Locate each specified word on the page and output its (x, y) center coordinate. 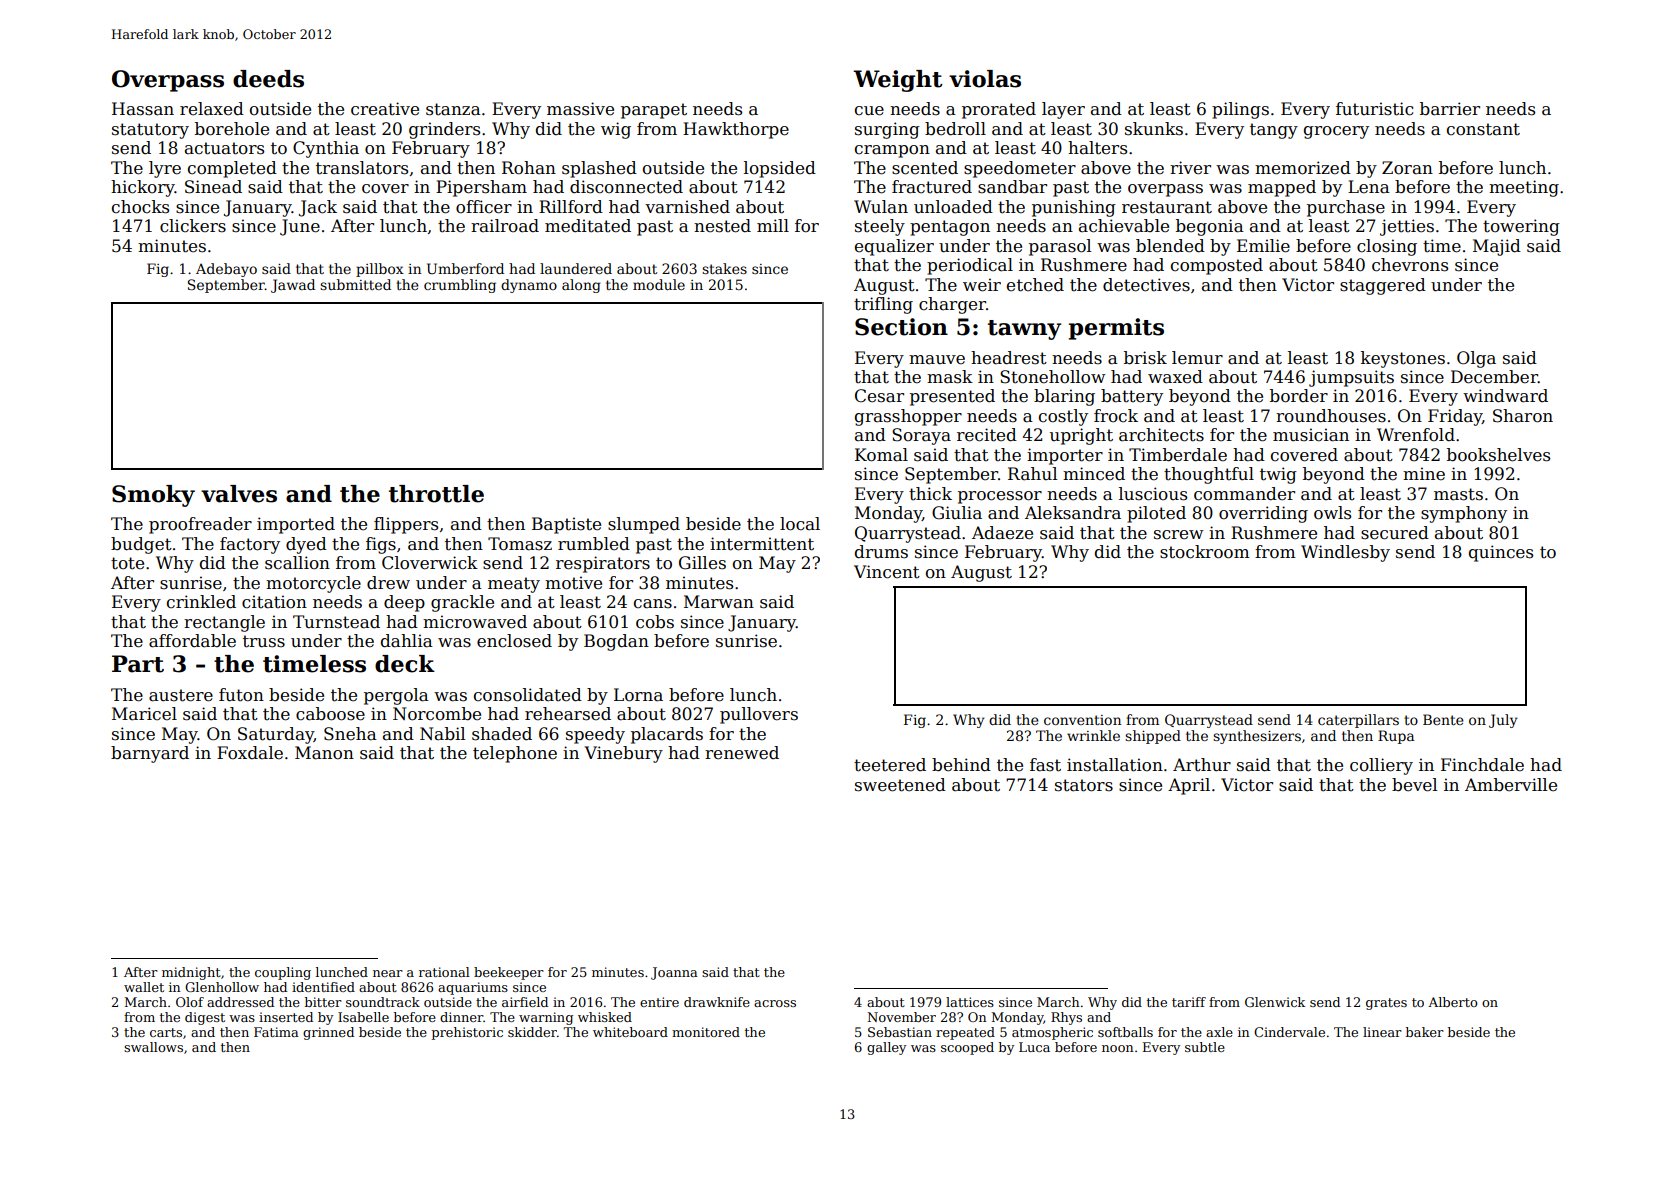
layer (1063, 110)
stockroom (1205, 552)
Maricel (144, 714)
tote (127, 563)
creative (385, 109)
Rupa (1396, 737)
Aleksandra (1073, 513)
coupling (283, 973)
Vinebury (623, 754)
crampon (892, 151)
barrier (1450, 109)
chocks (140, 207)
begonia (1210, 227)
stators (1084, 785)
